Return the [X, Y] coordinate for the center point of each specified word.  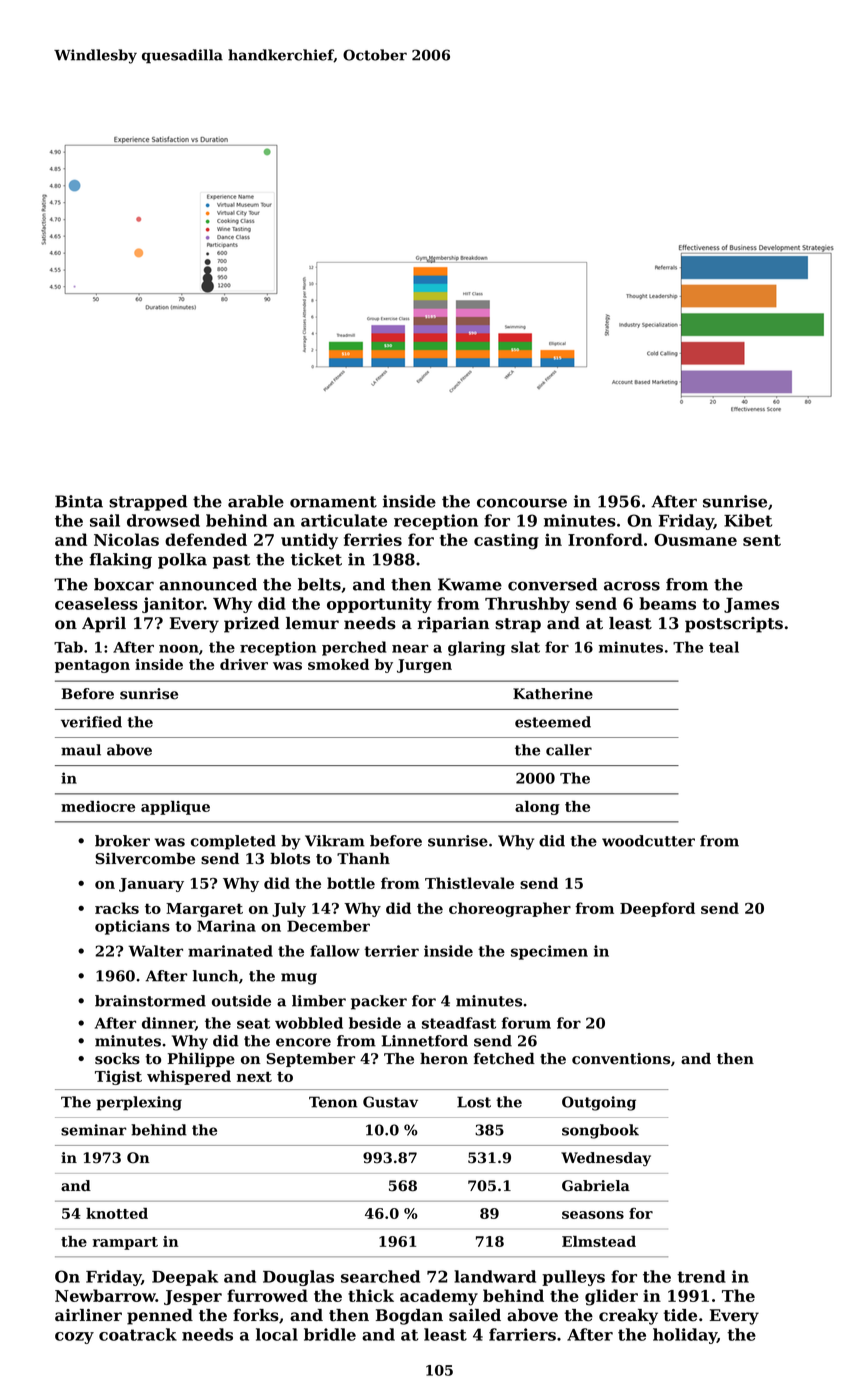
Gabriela [596, 1186]
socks [117, 1059]
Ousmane [695, 540]
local [277, 1334]
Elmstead [599, 1241]
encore [303, 1042]
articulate [344, 520]
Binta [79, 501]
